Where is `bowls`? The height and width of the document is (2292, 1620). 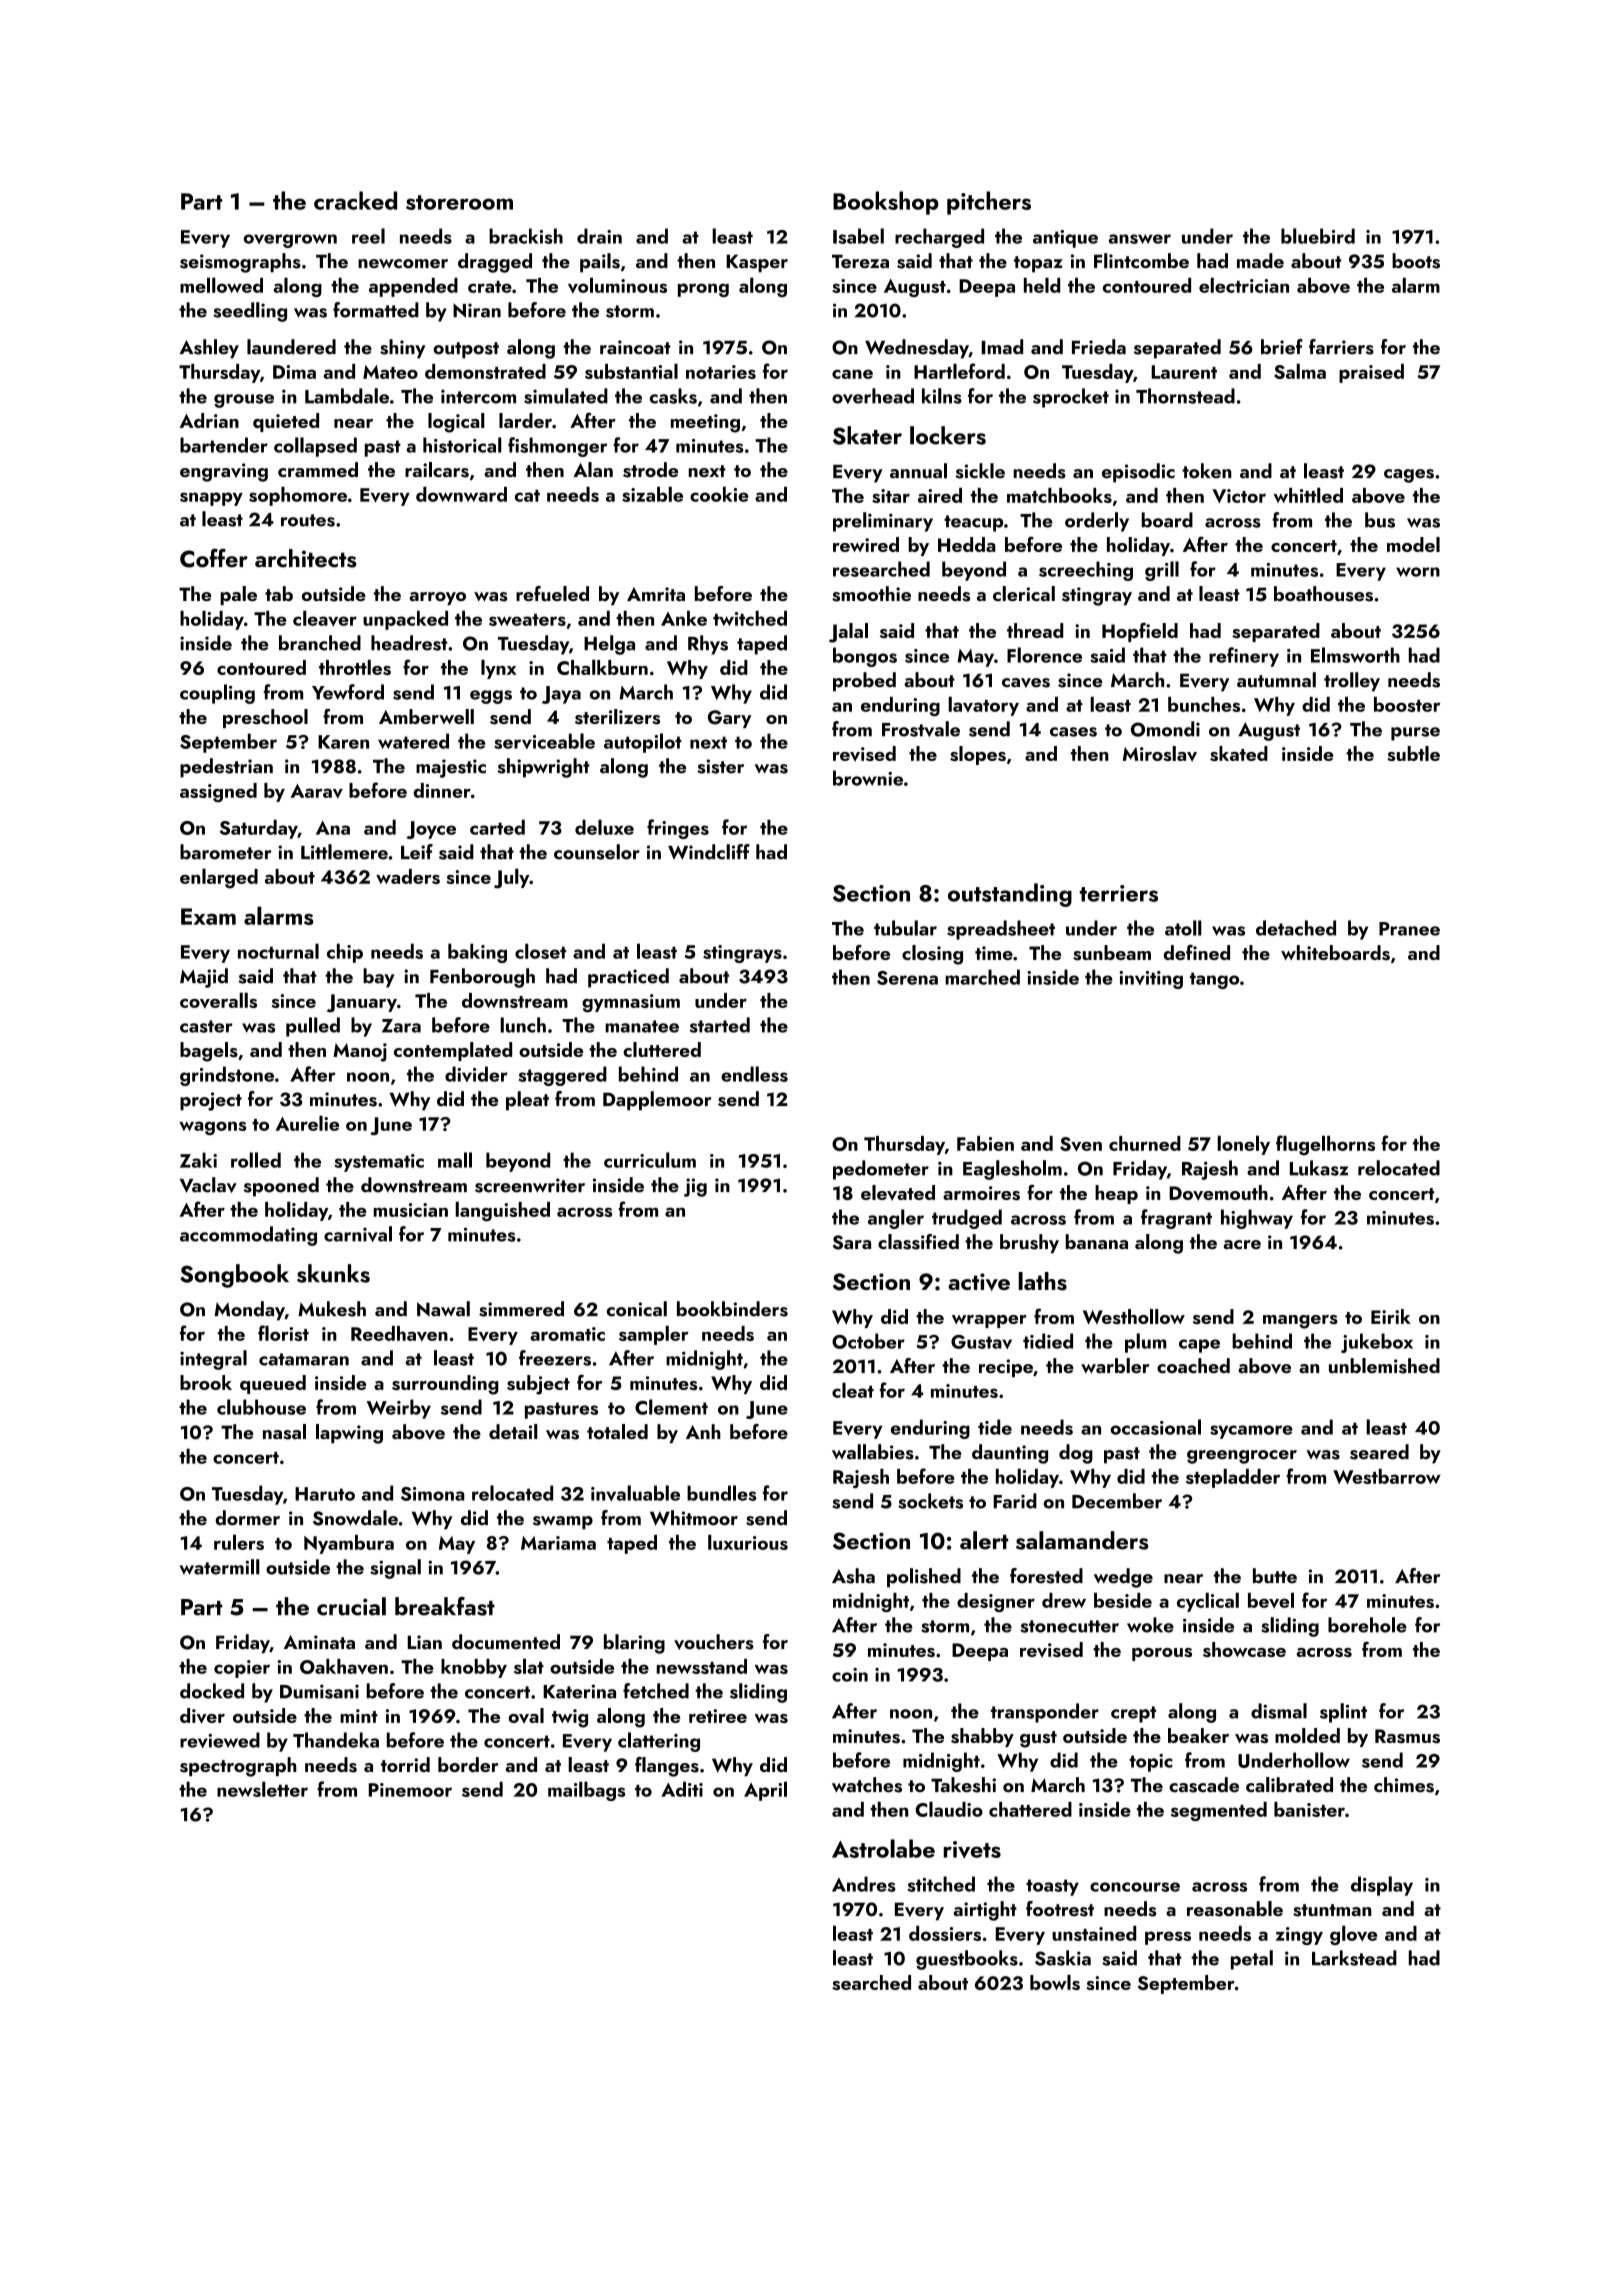
bowls is located at coordinates (1055, 1982).
